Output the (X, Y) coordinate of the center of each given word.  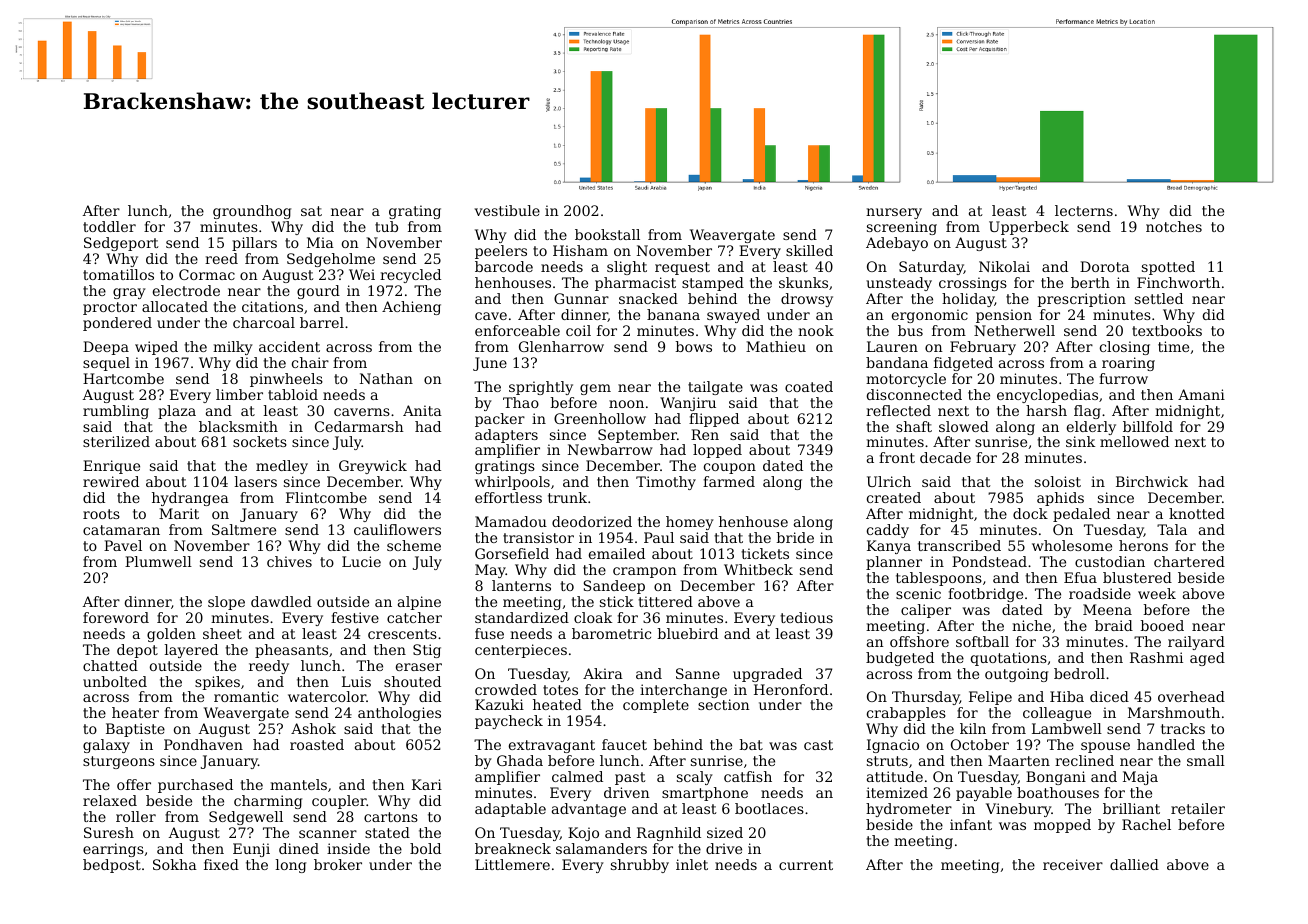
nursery (894, 213)
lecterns (1084, 210)
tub (386, 226)
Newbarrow (610, 449)
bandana (897, 362)
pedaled (1081, 515)
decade (945, 457)
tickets (765, 553)
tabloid (293, 394)
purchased (195, 786)
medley (282, 467)
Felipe (990, 698)
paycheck (509, 722)
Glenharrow (561, 346)
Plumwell (158, 561)
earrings (113, 850)
